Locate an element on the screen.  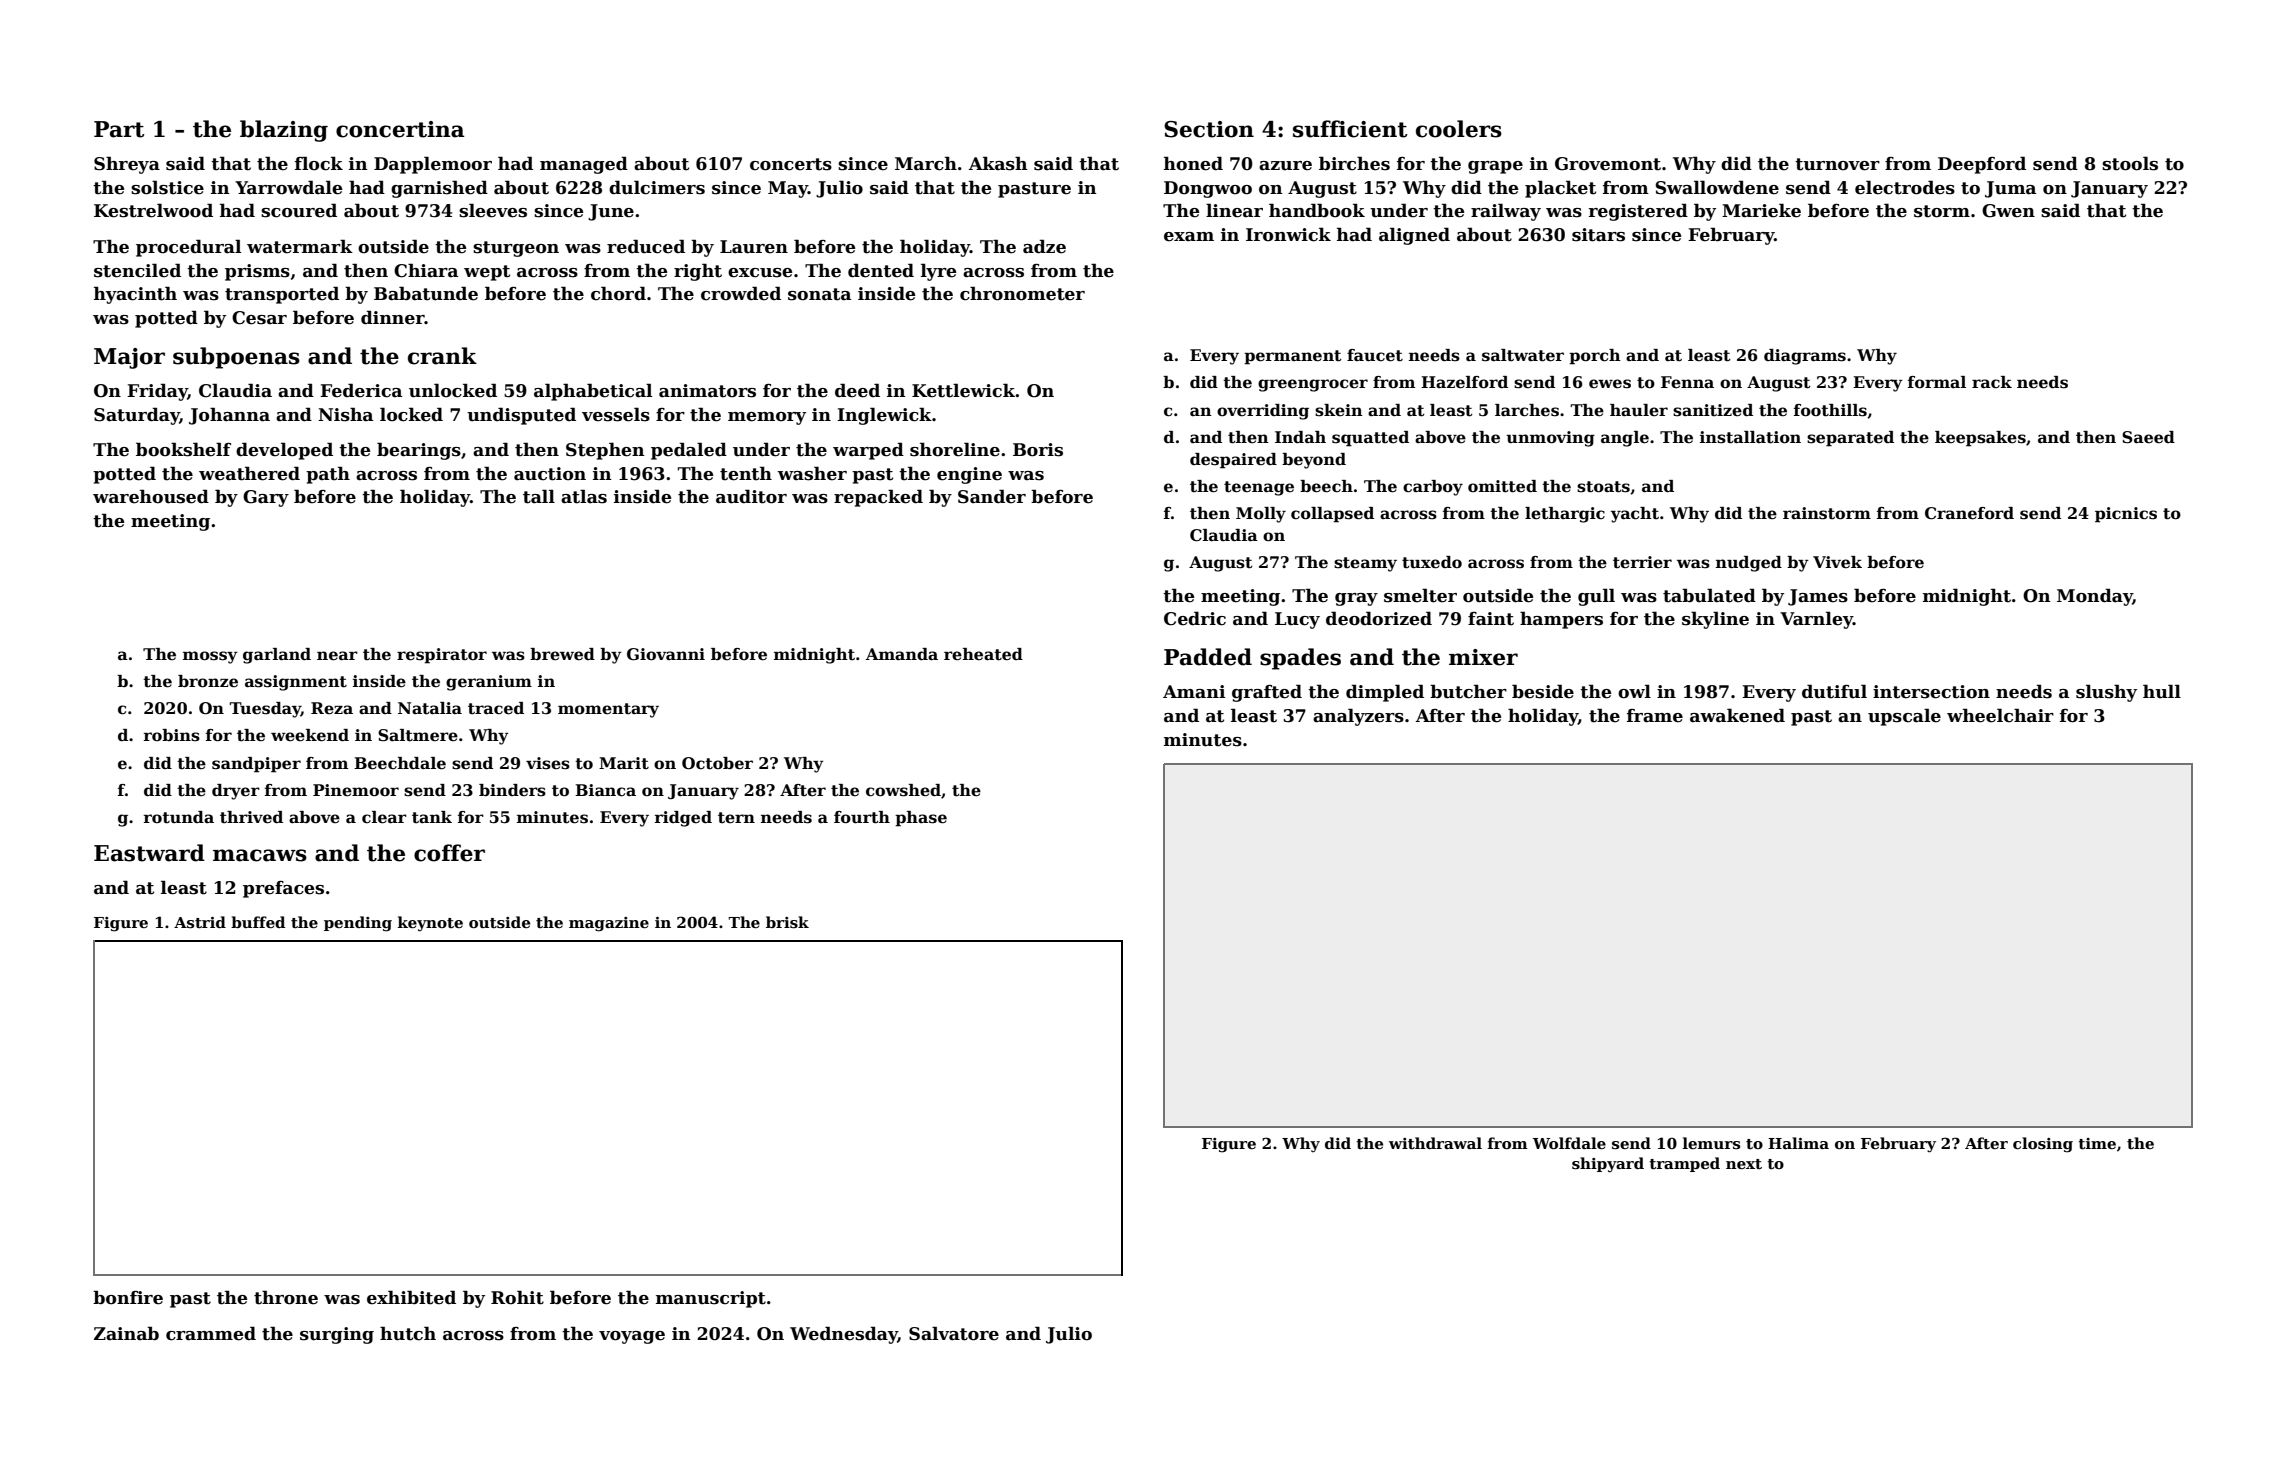
coolers is located at coordinates (1459, 129).
